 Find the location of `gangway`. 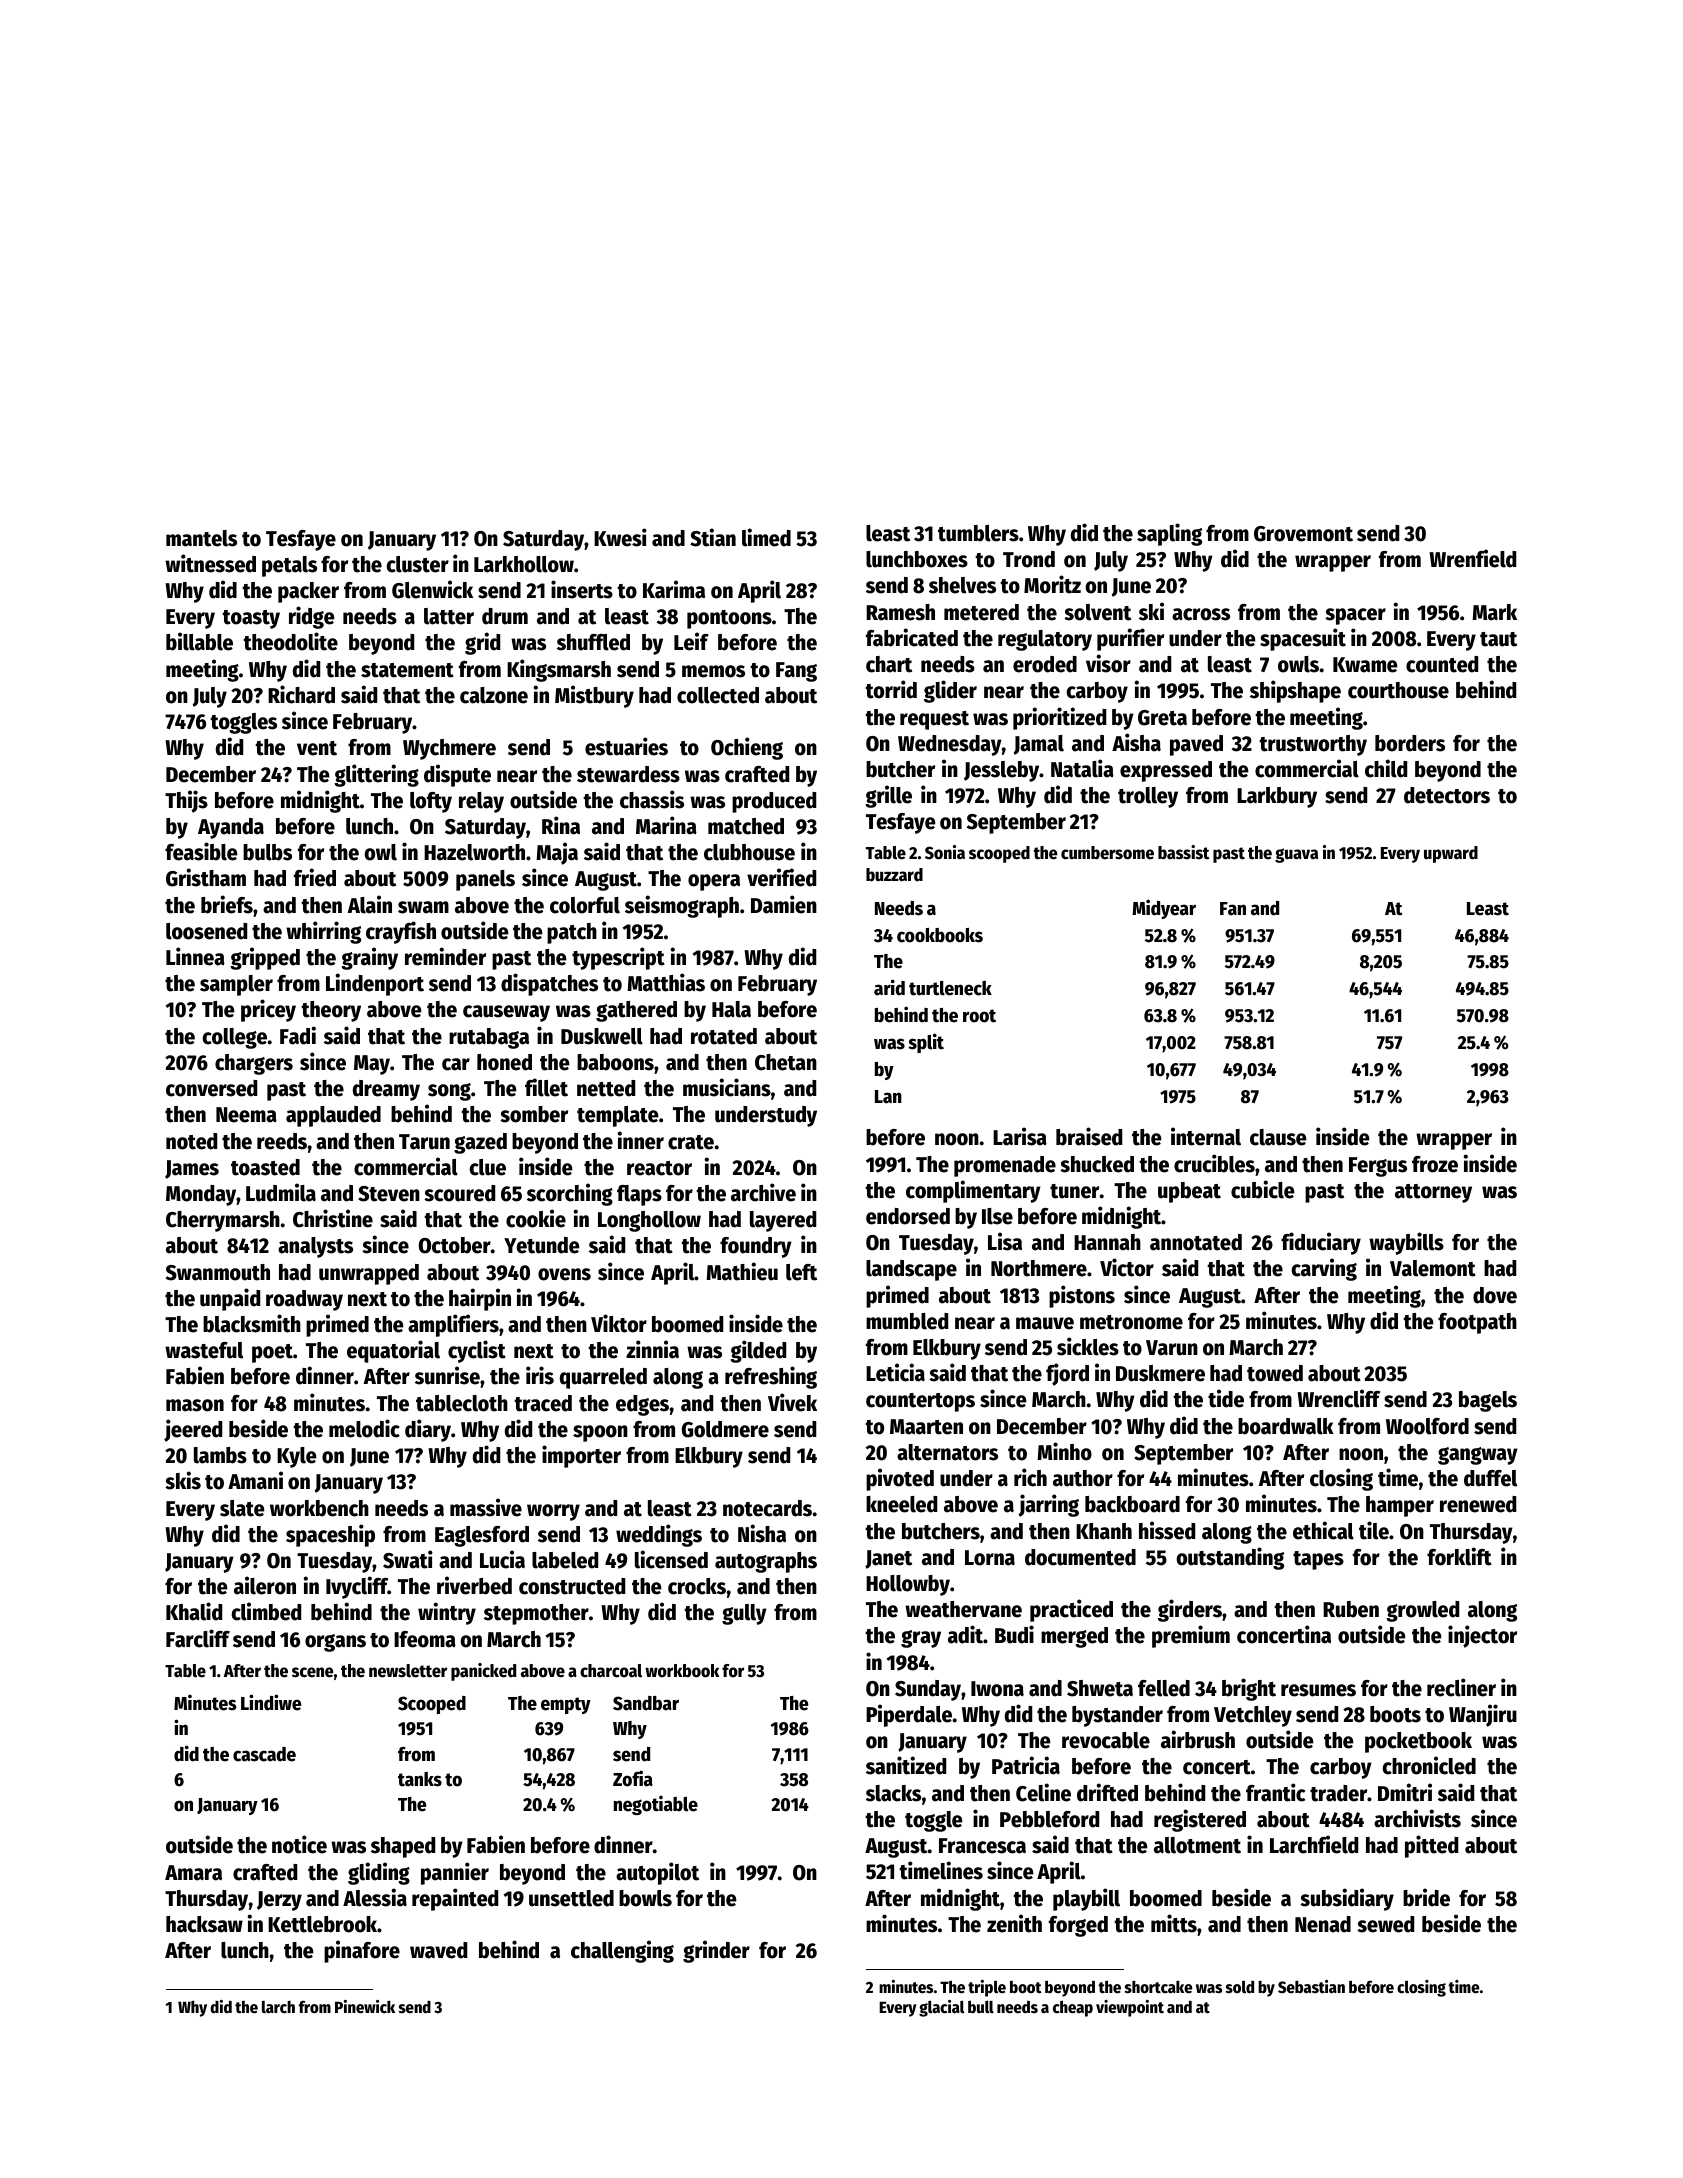

gangway is located at coordinates (1478, 1456).
